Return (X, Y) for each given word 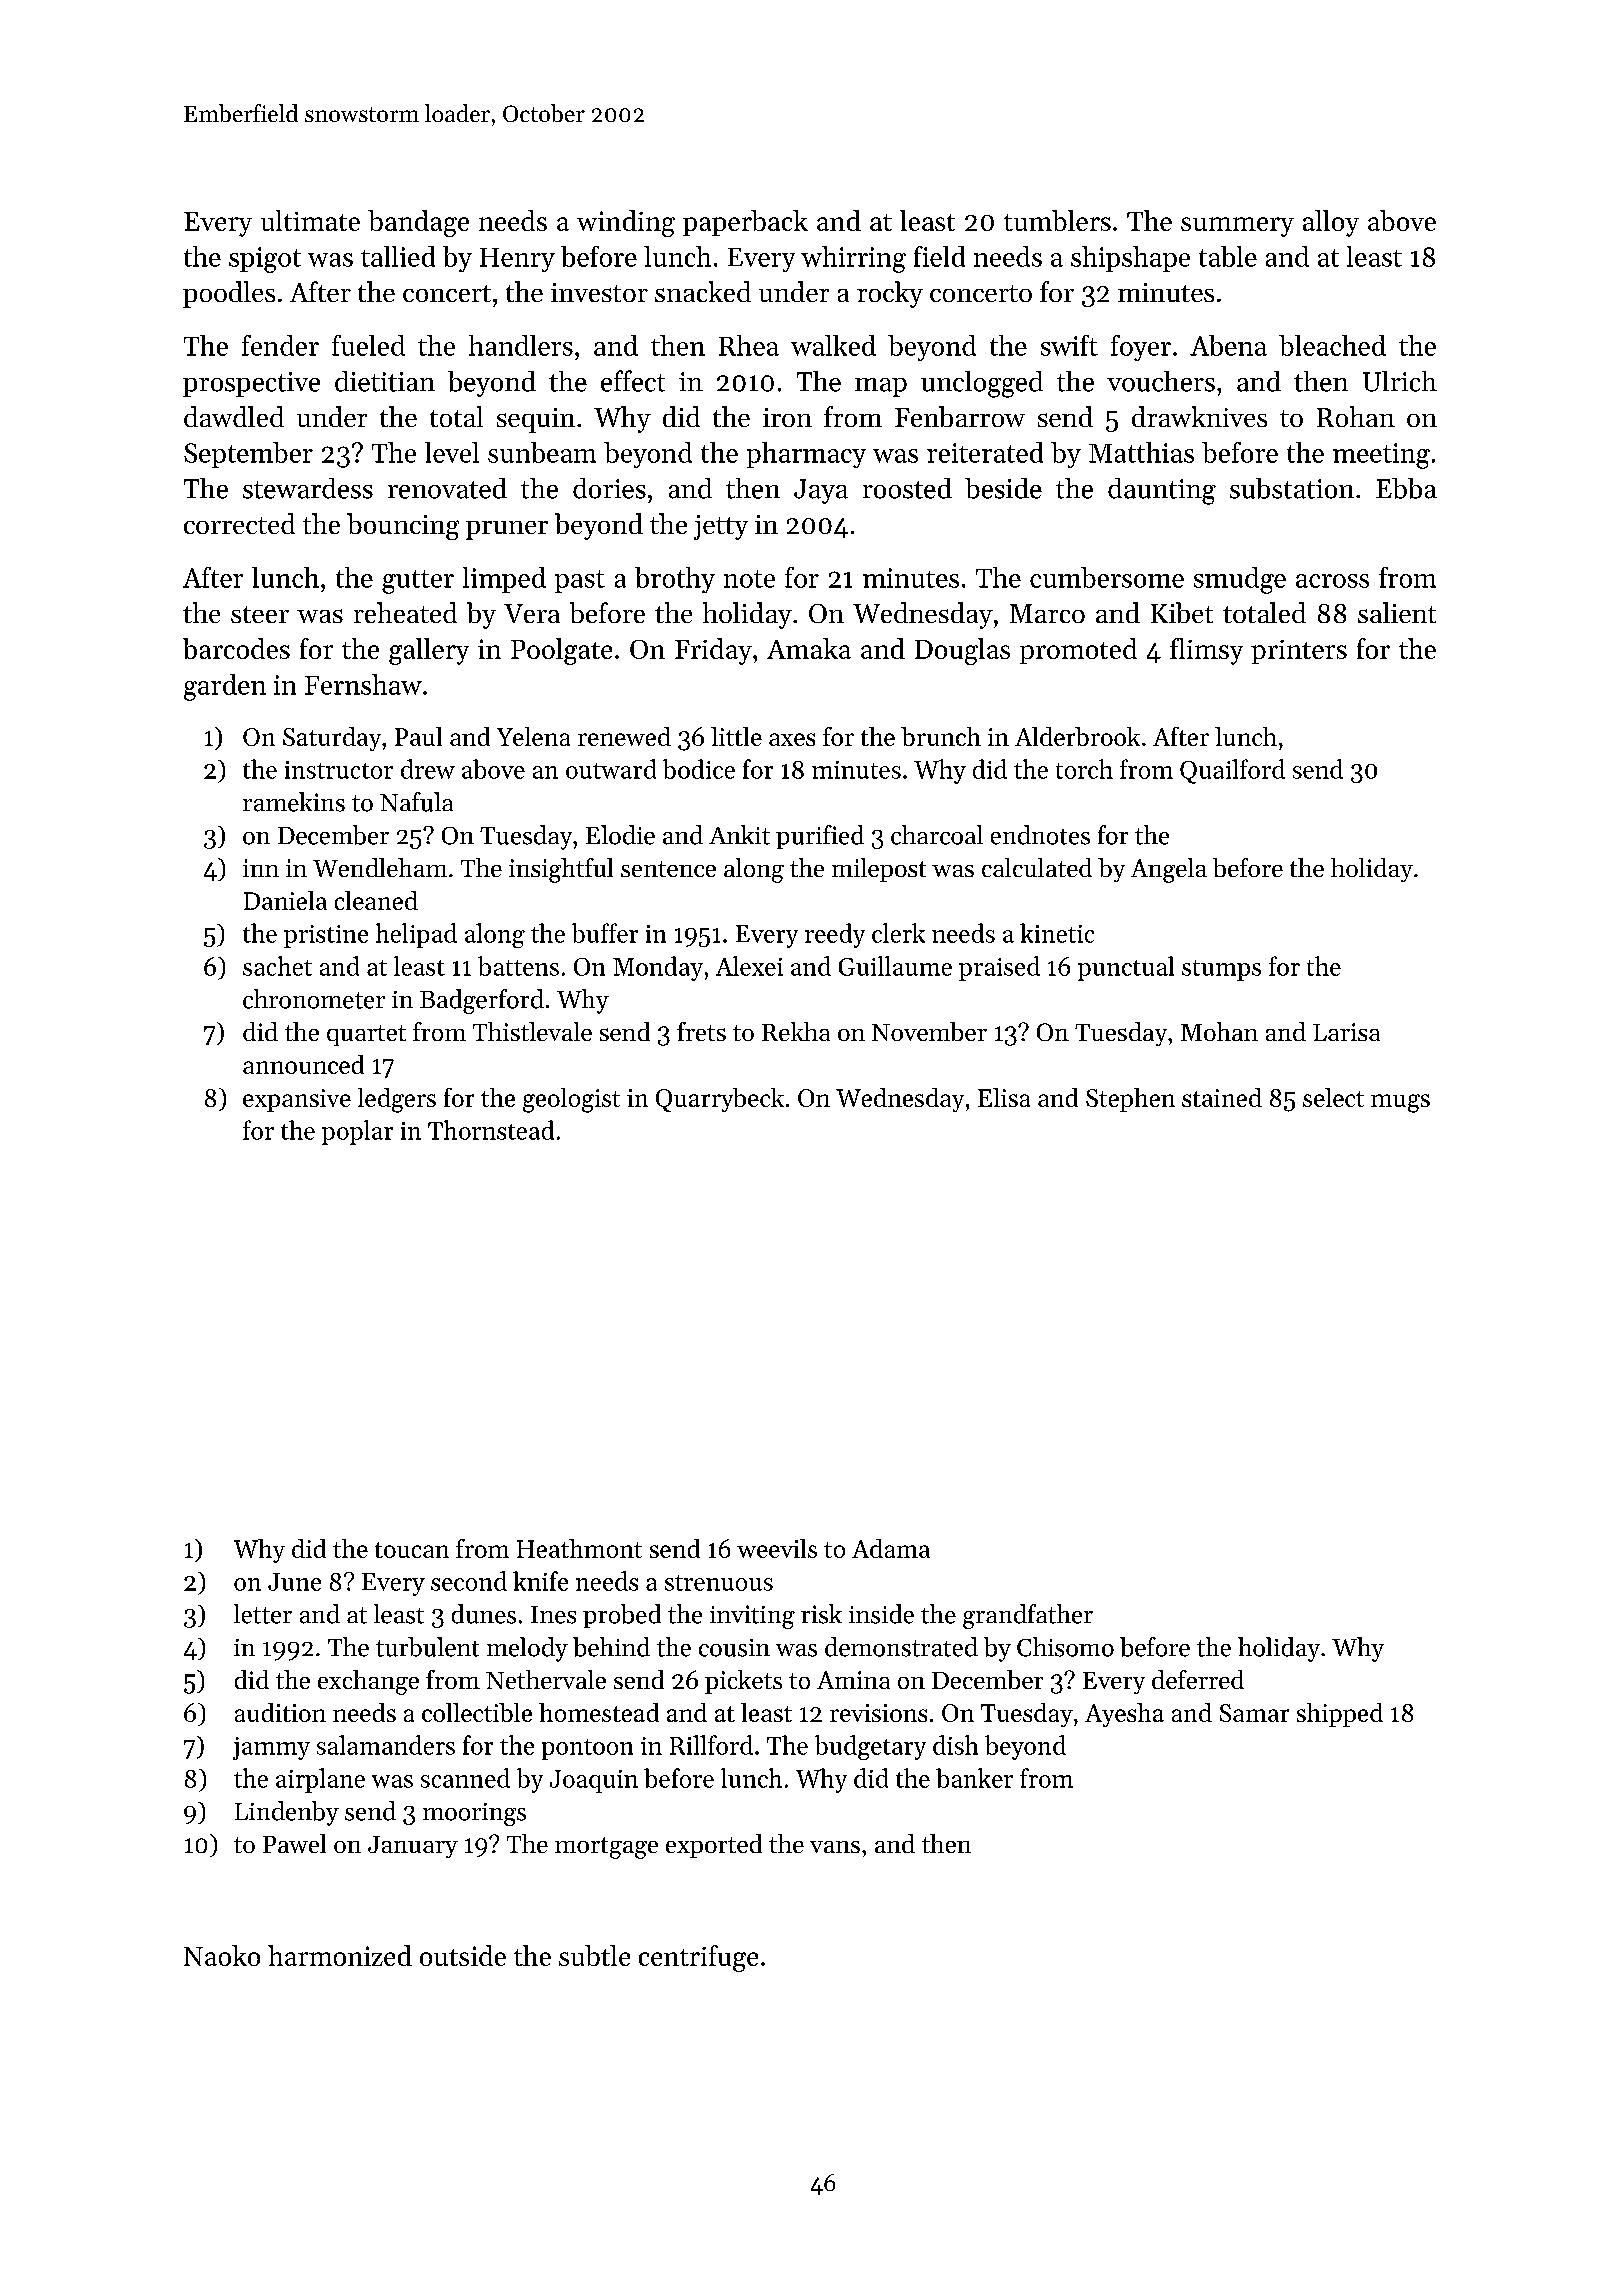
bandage (418, 223)
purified (820, 837)
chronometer (314, 999)
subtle (594, 1955)
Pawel (294, 1843)
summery (1237, 227)
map (881, 387)
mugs (1400, 1103)
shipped (1340, 1715)
